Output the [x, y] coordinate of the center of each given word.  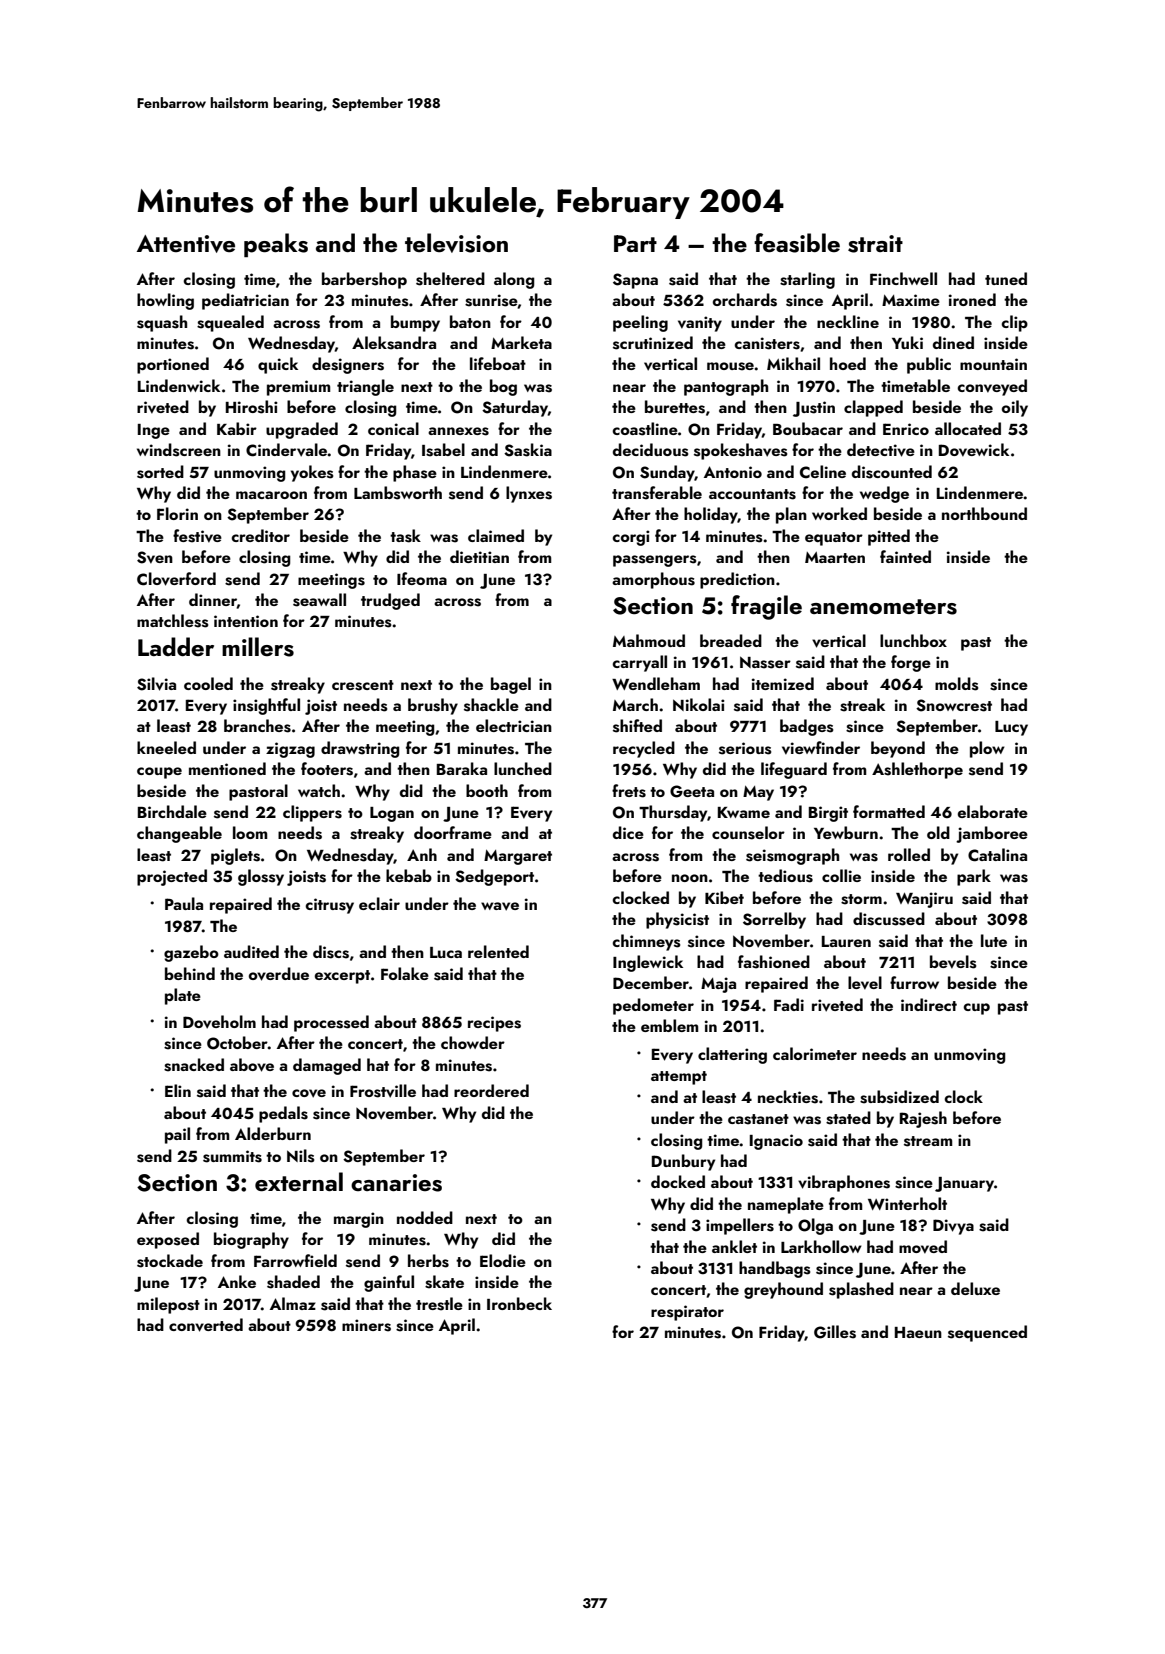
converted [206, 1325]
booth [487, 790]
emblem [669, 1025]
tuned [1006, 278]
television [456, 243]
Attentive [186, 244]
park [974, 877]
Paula [184, 903]
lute [994, 940]
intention [246, 621]
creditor [260, 535]
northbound [984, 513]
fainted [905, 556]
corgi [631, 538]
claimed [496, 535]
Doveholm [219, 1022]
